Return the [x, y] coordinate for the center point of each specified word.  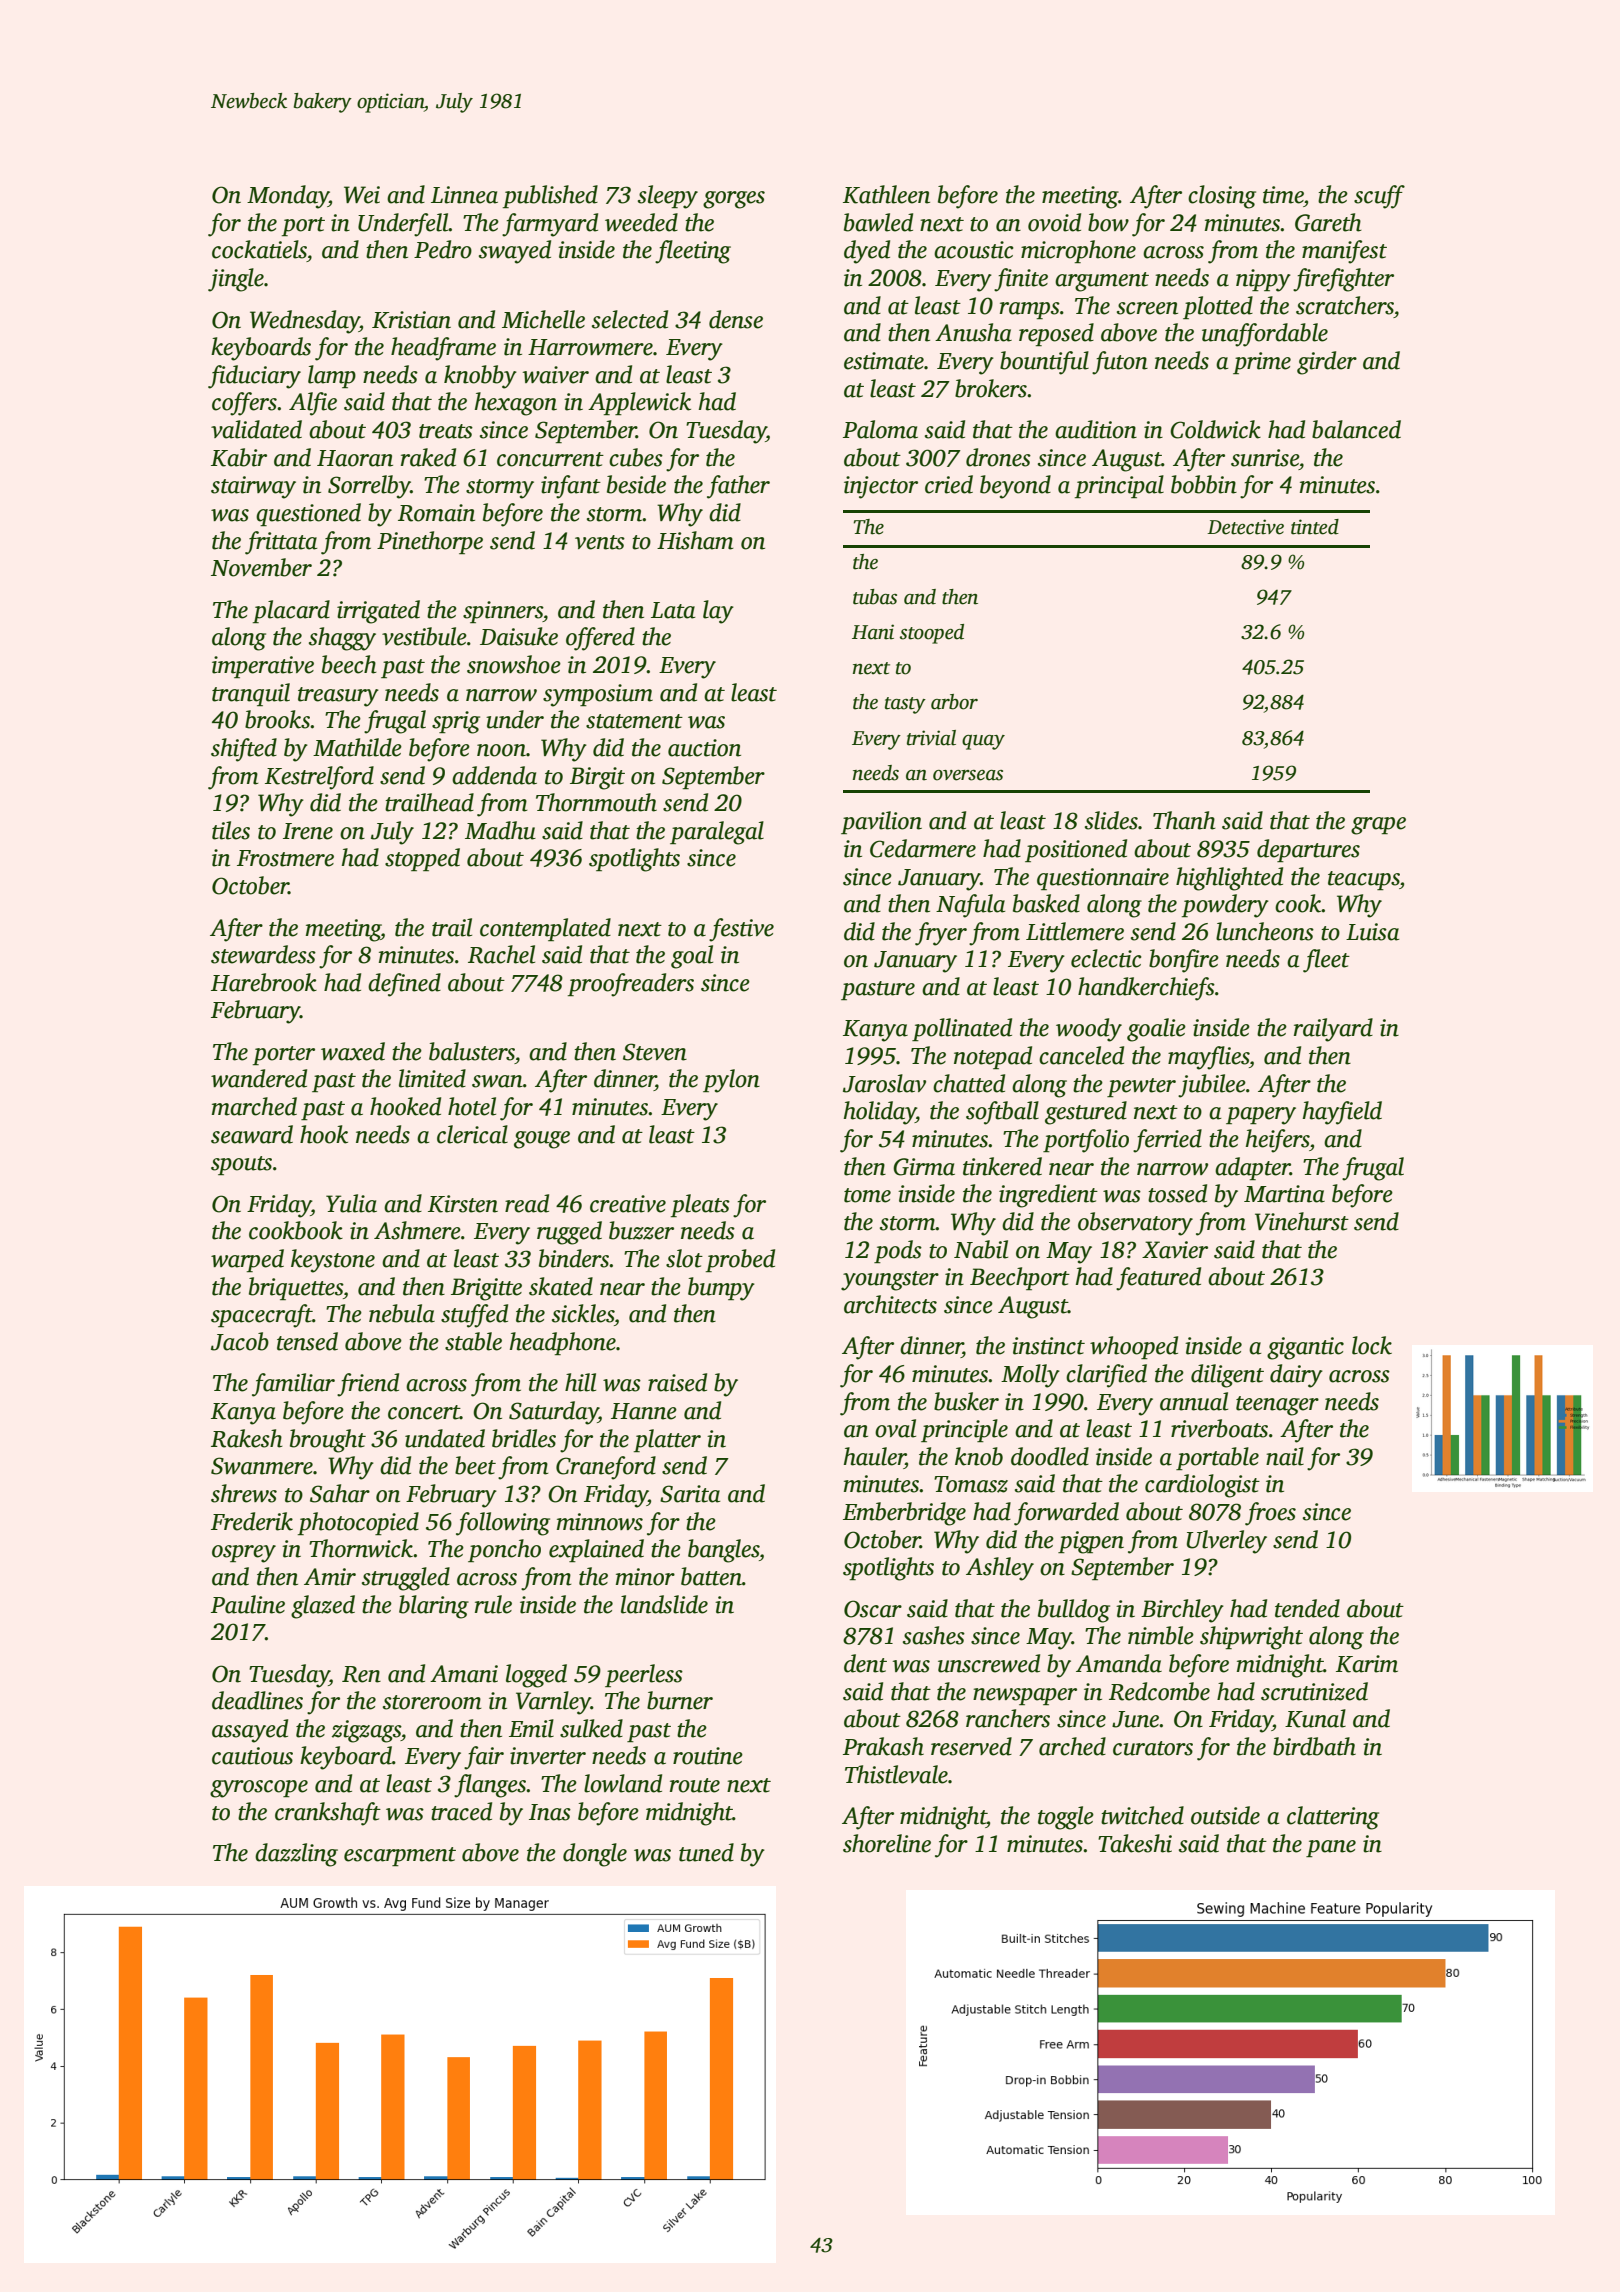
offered [600, 639]
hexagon [516, 404]
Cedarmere [923, 848]
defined [404, 985]
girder [1327, 363]
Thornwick [361, 1548]
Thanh [1184, 820]
